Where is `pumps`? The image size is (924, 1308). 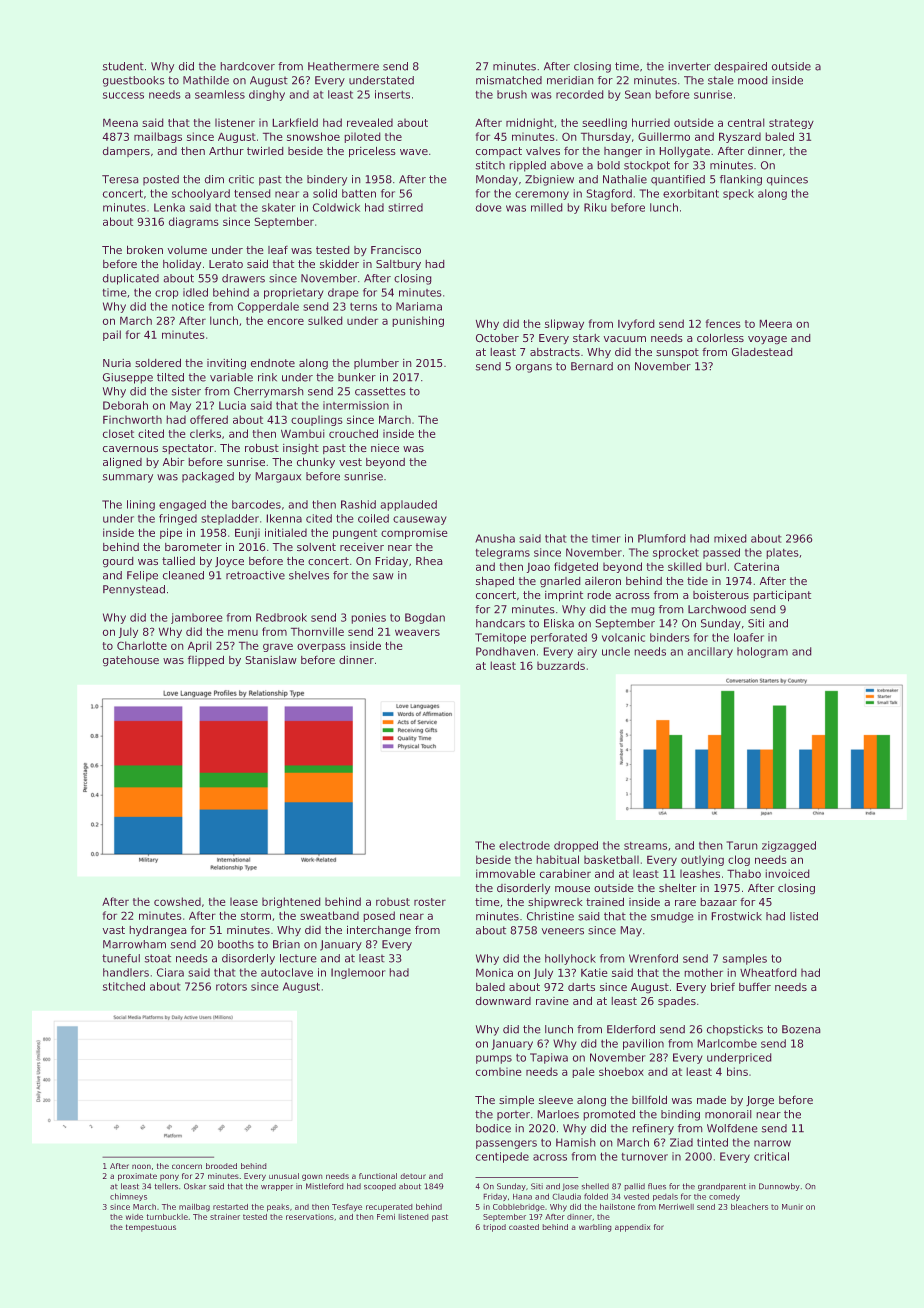 pumps is located at coordinates (494, 1059).
